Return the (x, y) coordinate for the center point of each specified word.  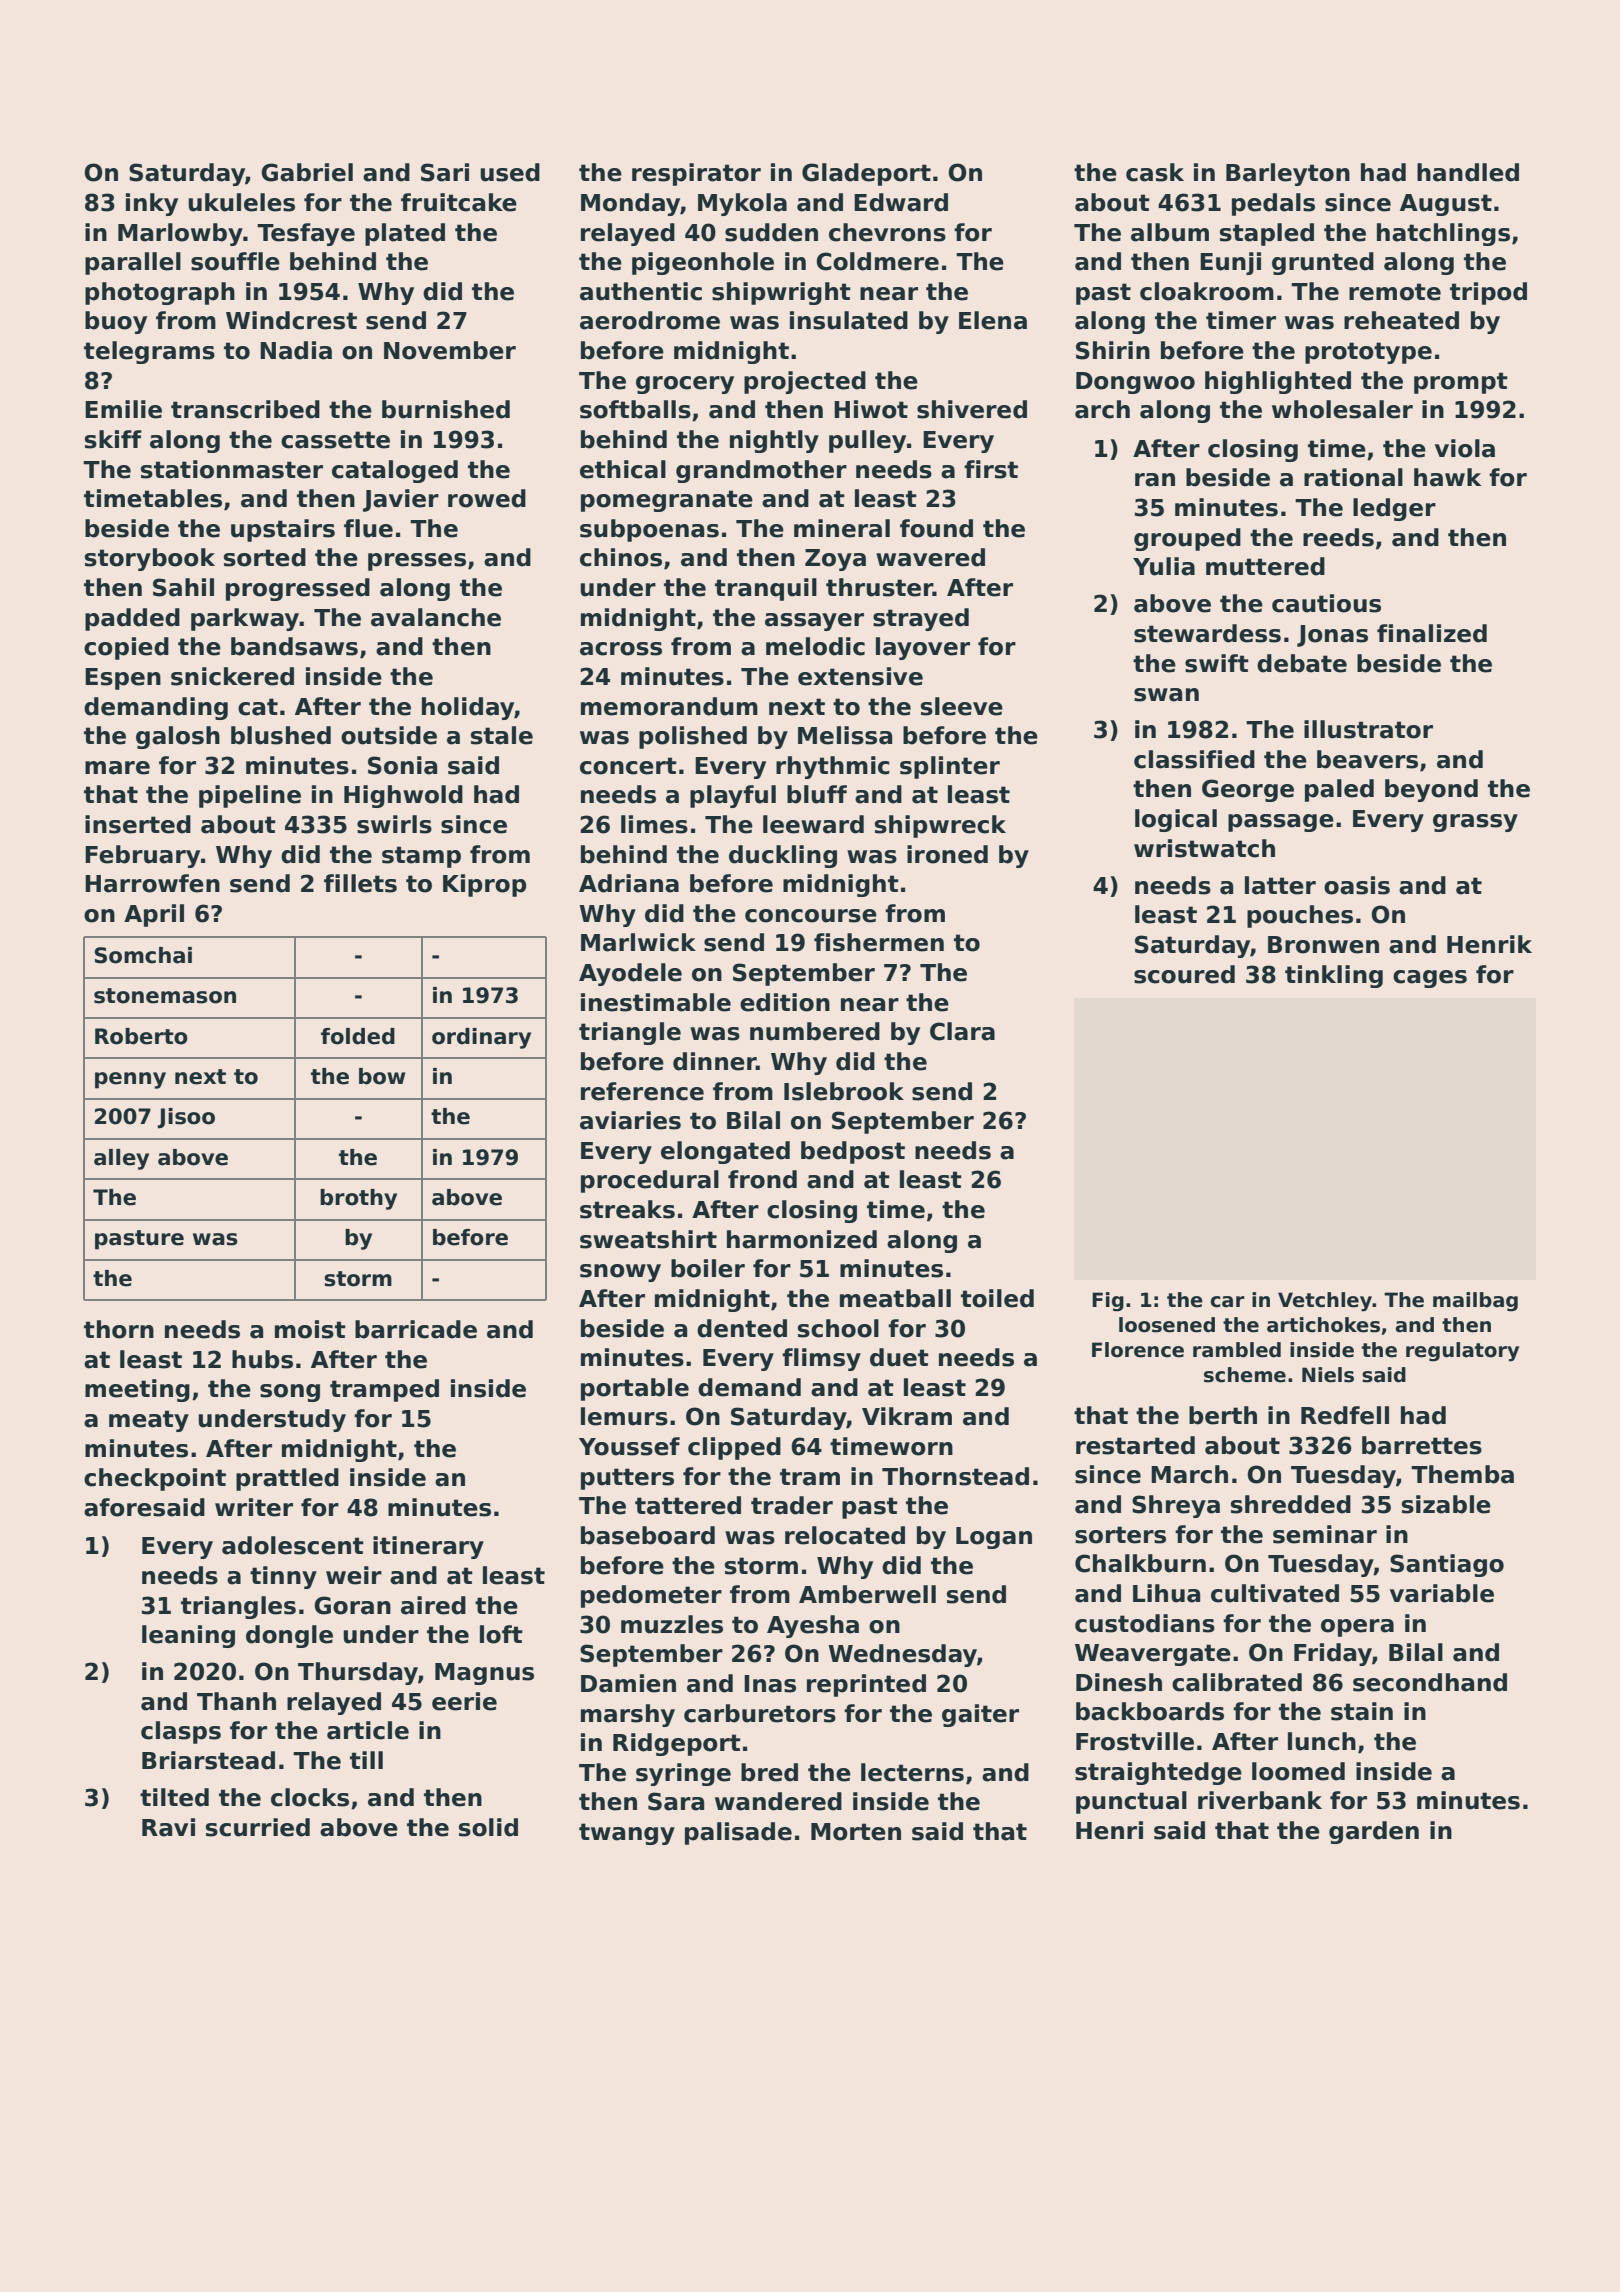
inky (152, 204)
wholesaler (1342, 409)
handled (1468, 172)
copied (126, 648)
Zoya (835, 560)
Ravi (168, 1827)
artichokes (1323, 1325)
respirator (696, 174)
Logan (994, 1538)
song (290, 1393)
